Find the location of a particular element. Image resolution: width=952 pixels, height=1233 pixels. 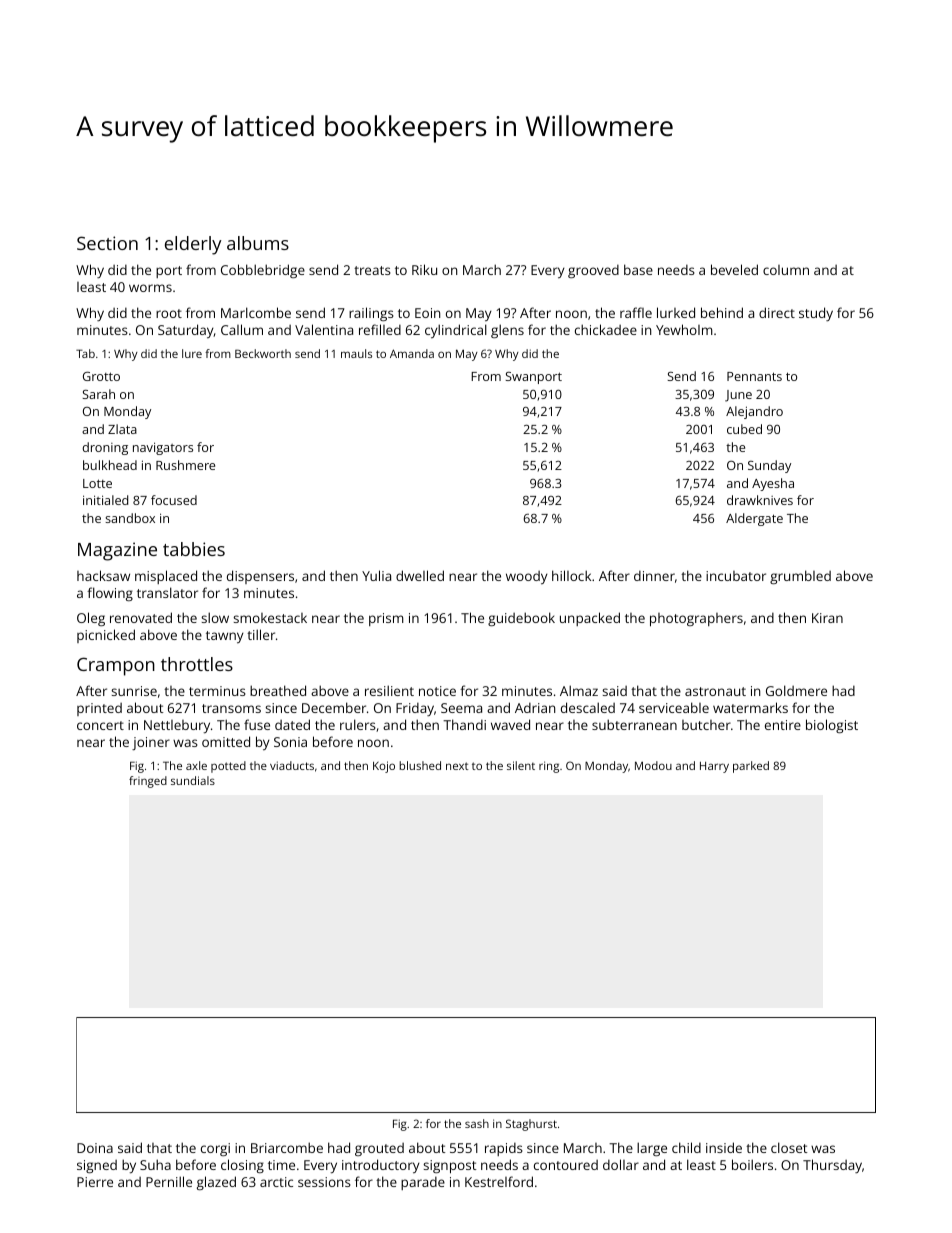

Kojo is located at coordinates (384, 767).
